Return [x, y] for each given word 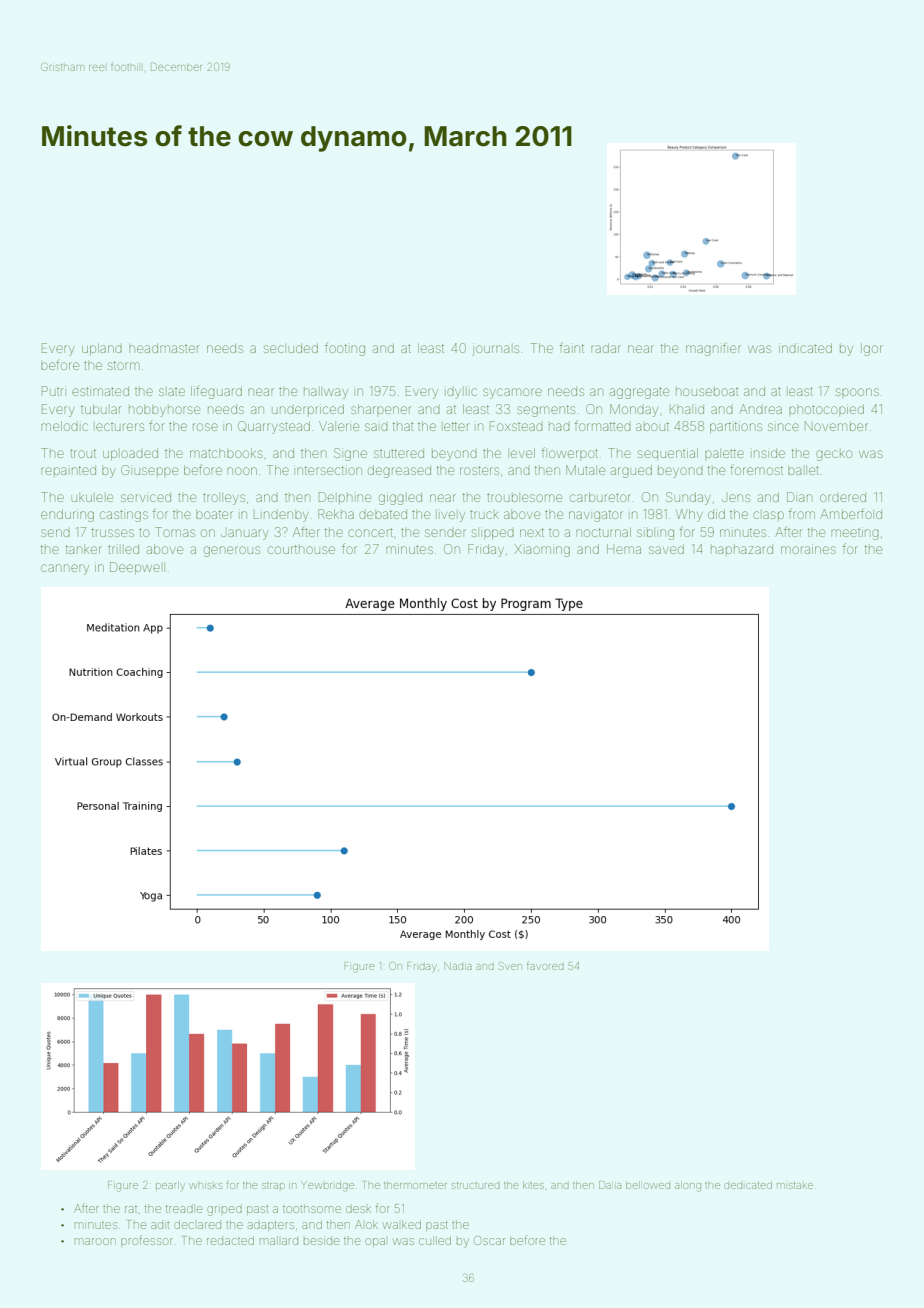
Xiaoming [542, 550]
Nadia [458, 966]
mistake [795, 1185]
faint [572, 347]
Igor [872, 349]
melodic [64, 426]
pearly [170, 1185]
